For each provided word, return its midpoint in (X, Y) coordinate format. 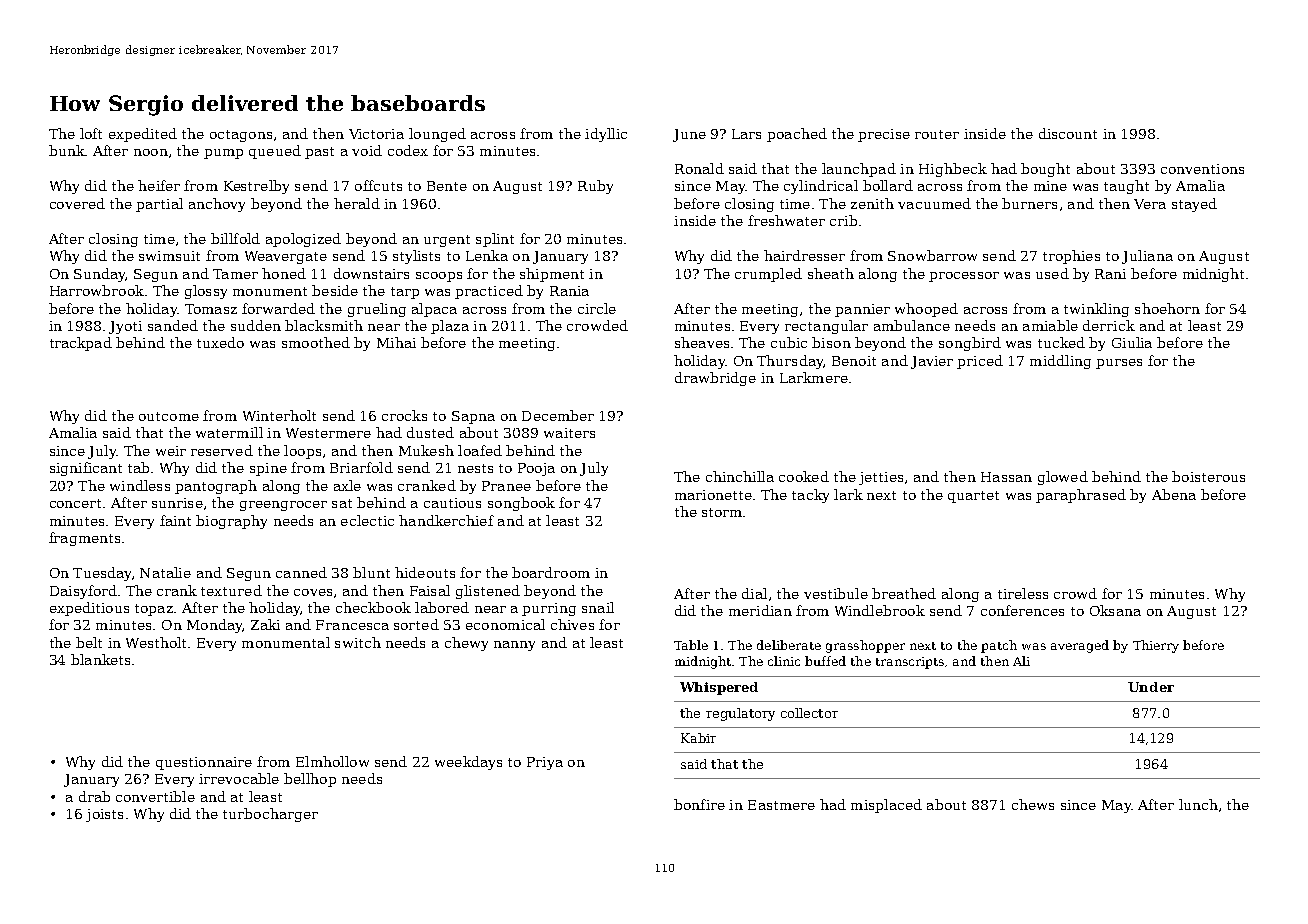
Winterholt (279, 415)
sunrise (177, 503)
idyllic (606, 135)
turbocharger (270, 815)
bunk (67, 150)
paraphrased (1081, 496)
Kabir (698, 738)
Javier (932, 362)
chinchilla (740, 476)
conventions (1202, 169)
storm (722, 512)
